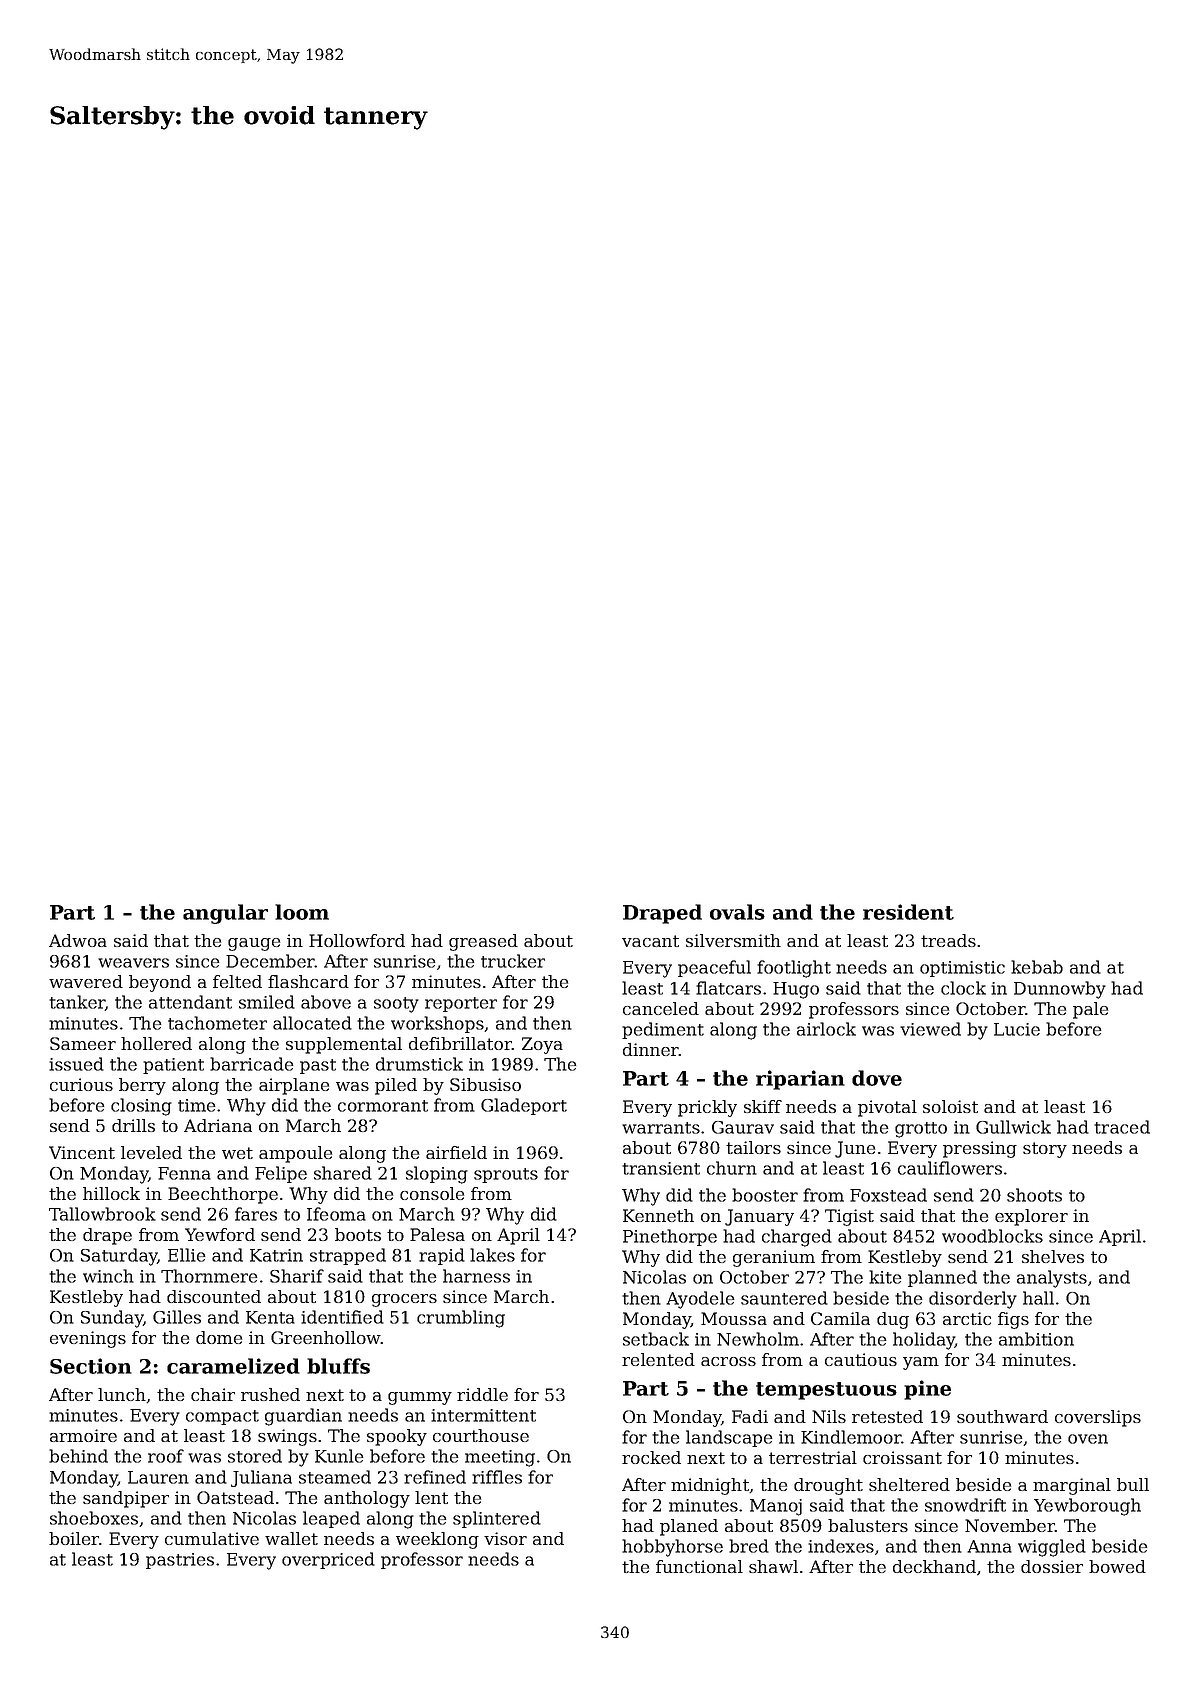  I want to click on Sunday, so click(112, 1319).
